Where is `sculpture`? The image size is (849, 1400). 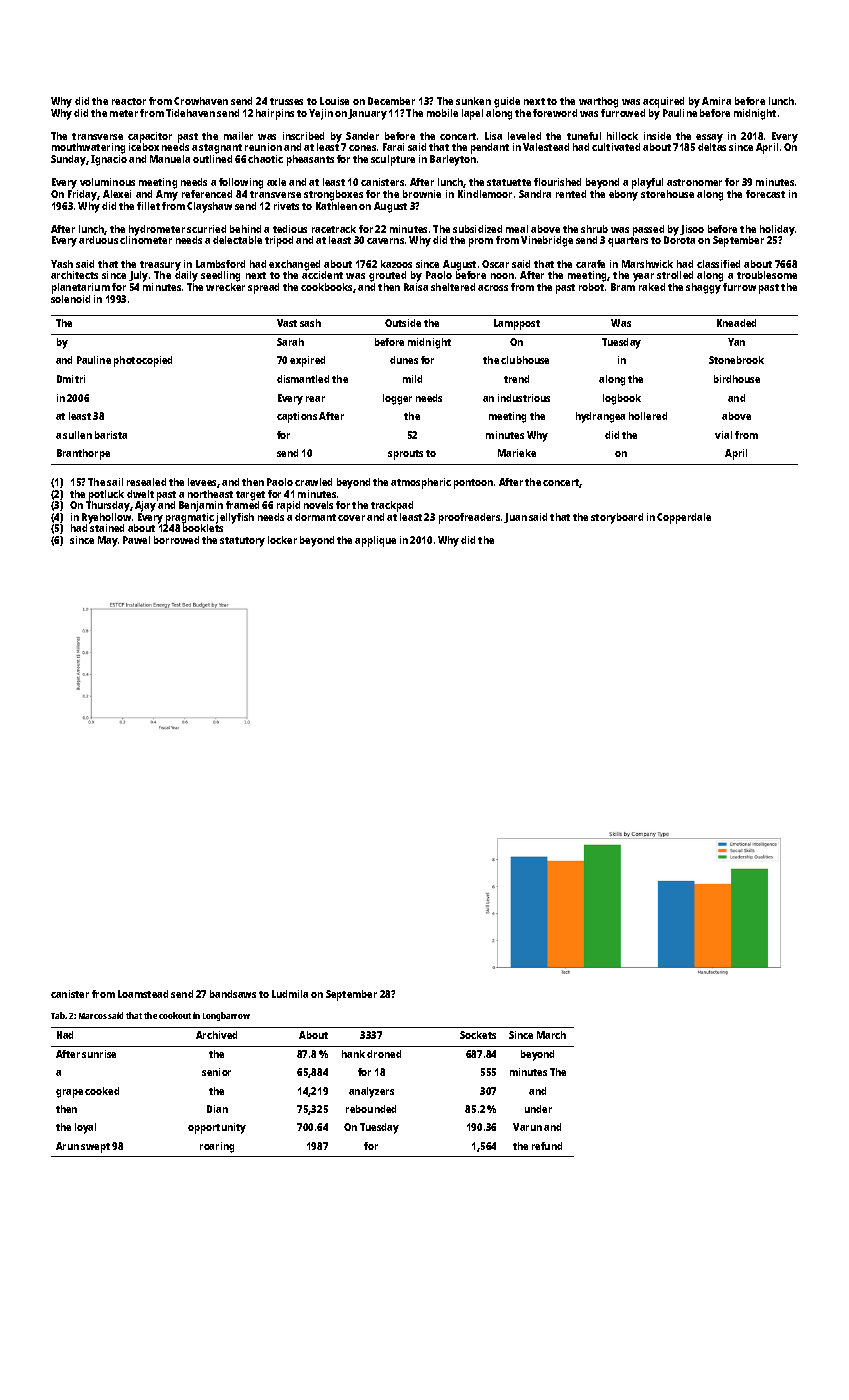
sculpture is located at coordinates (393, 160).
